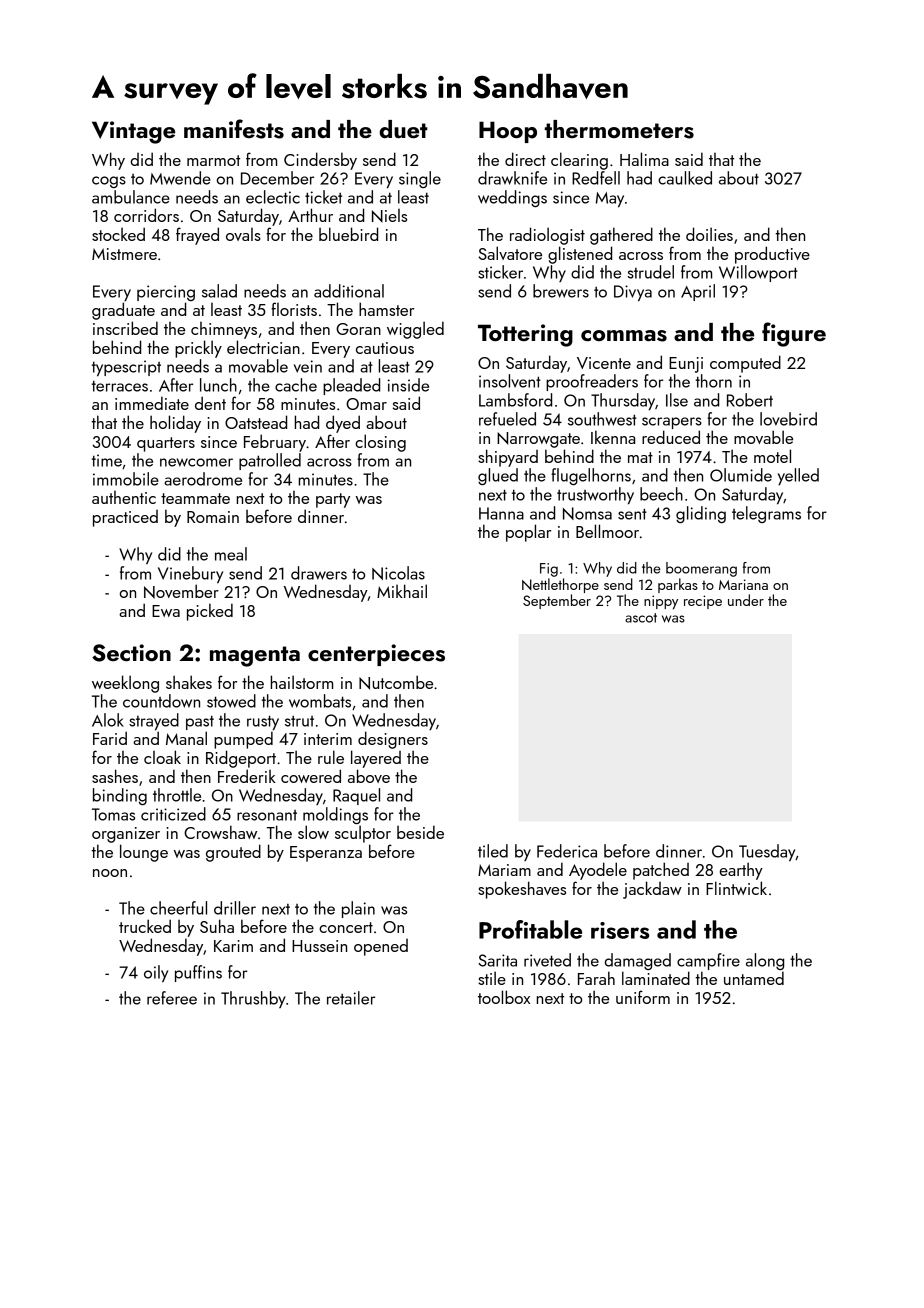 Image resolution: width=924 pixels, height=1308 pixels. Describe the element at coordinates (510, 381) in the image. I see `insolvent` at that location.
